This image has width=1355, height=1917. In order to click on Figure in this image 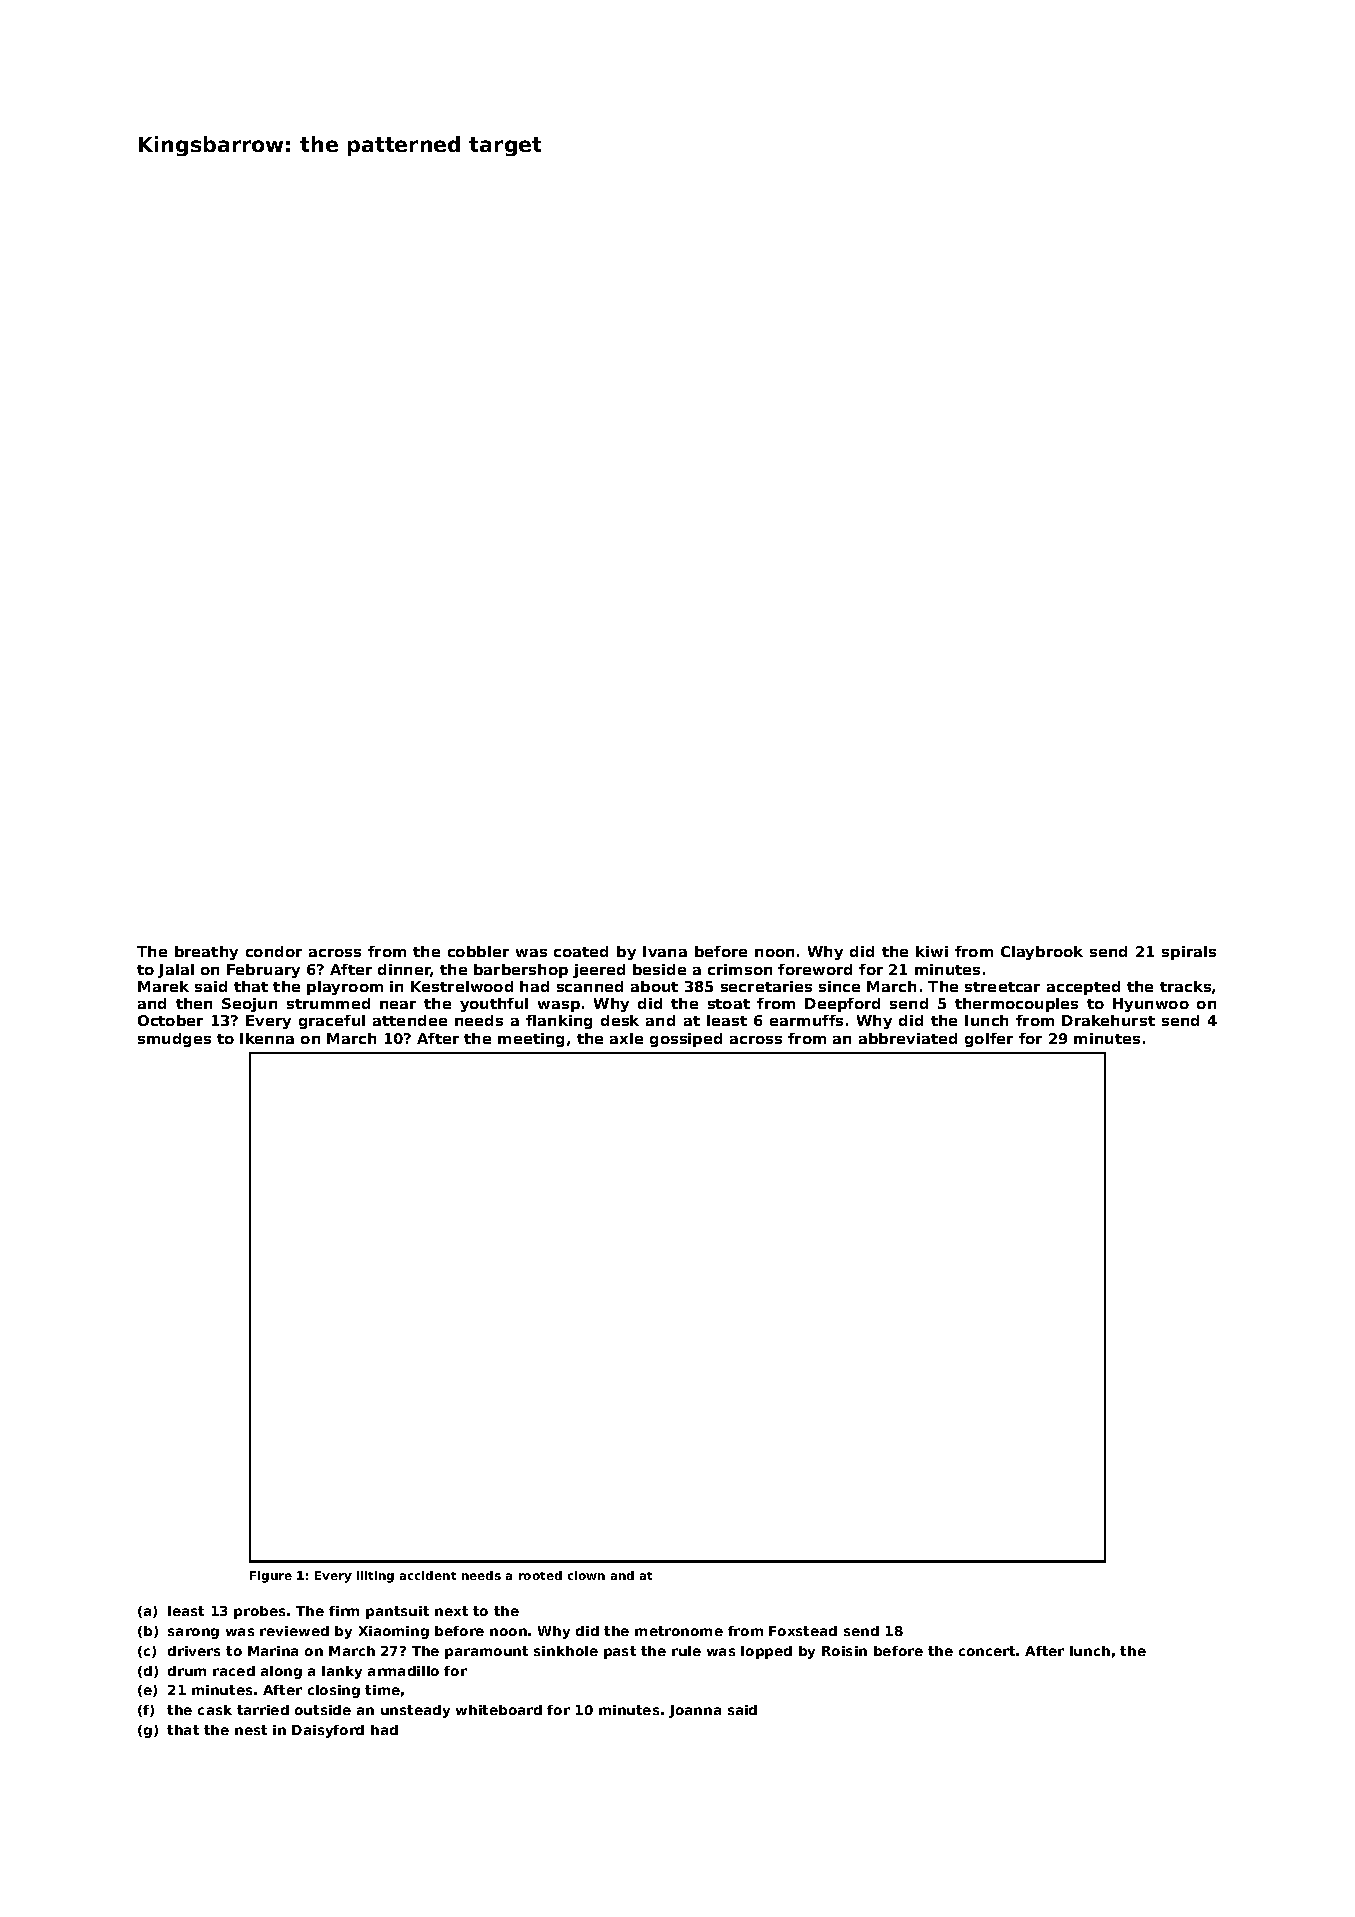, I will do `click(271, 1577)`.
